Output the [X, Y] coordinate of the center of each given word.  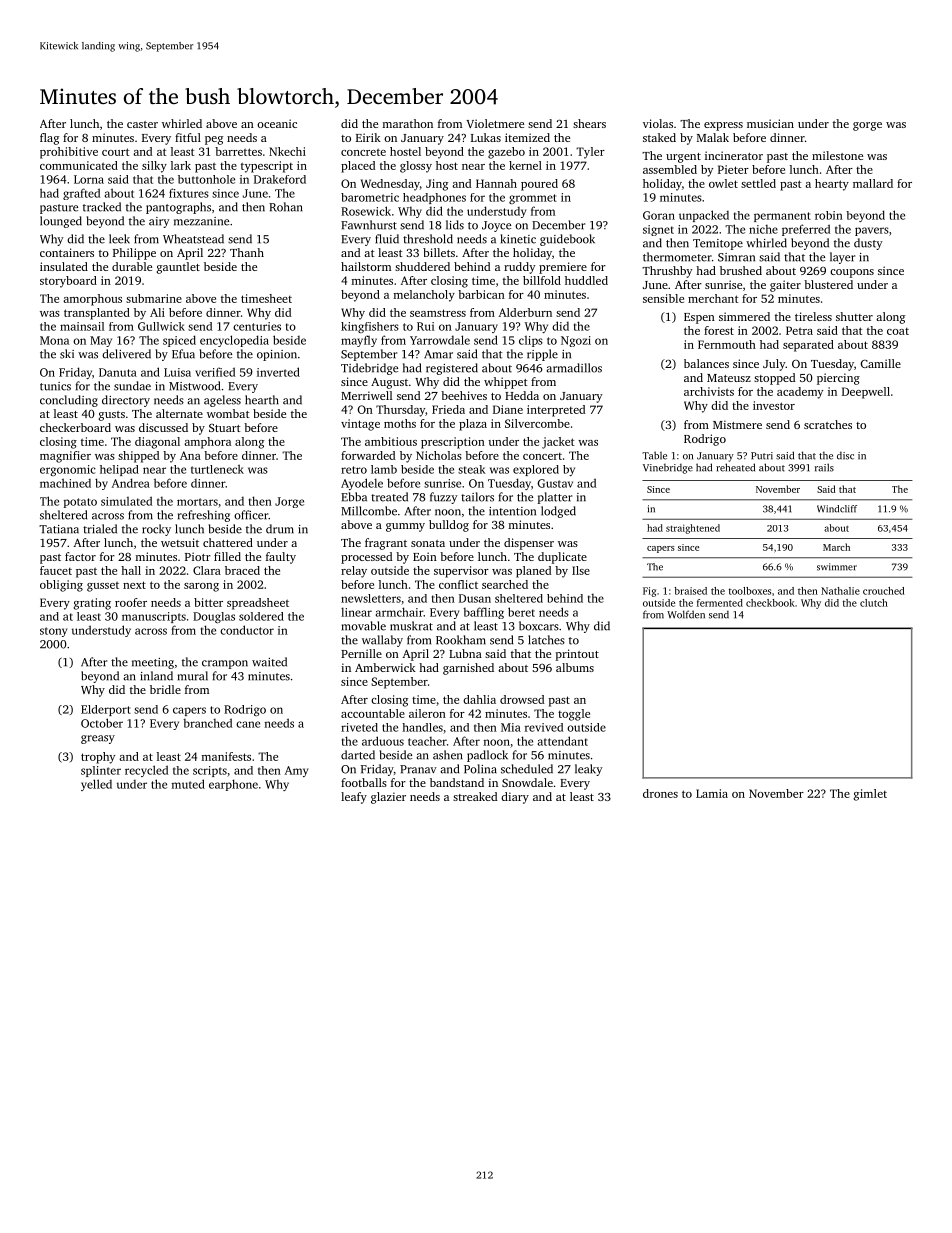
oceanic [277, 123]
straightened [693, 529]
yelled [96, 785]
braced [242, 570]
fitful [188, 137]
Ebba [354, 497]
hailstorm [366, 266]
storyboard [68, 282]
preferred [806, 230]
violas [658, 123]
